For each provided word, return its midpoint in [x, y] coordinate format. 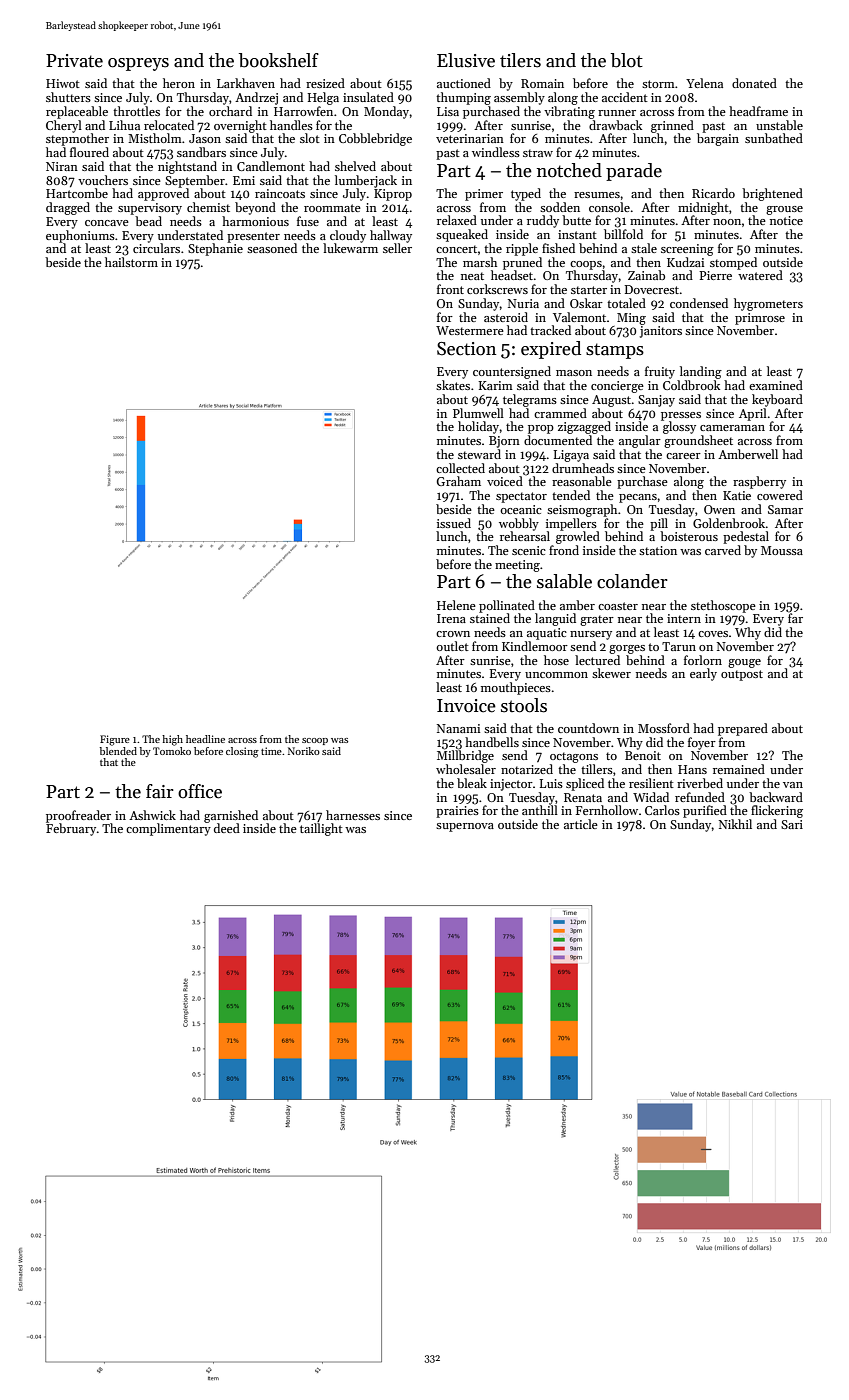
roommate [332, 208]
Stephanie [215, 249]
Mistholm [155, 138]
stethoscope [723, 606]
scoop [315, 741]
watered [760, 275]
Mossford [664, 728]
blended [118, 751]
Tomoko [172, 751]
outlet [452, 646]
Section [466, 349]
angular [640, 441]
